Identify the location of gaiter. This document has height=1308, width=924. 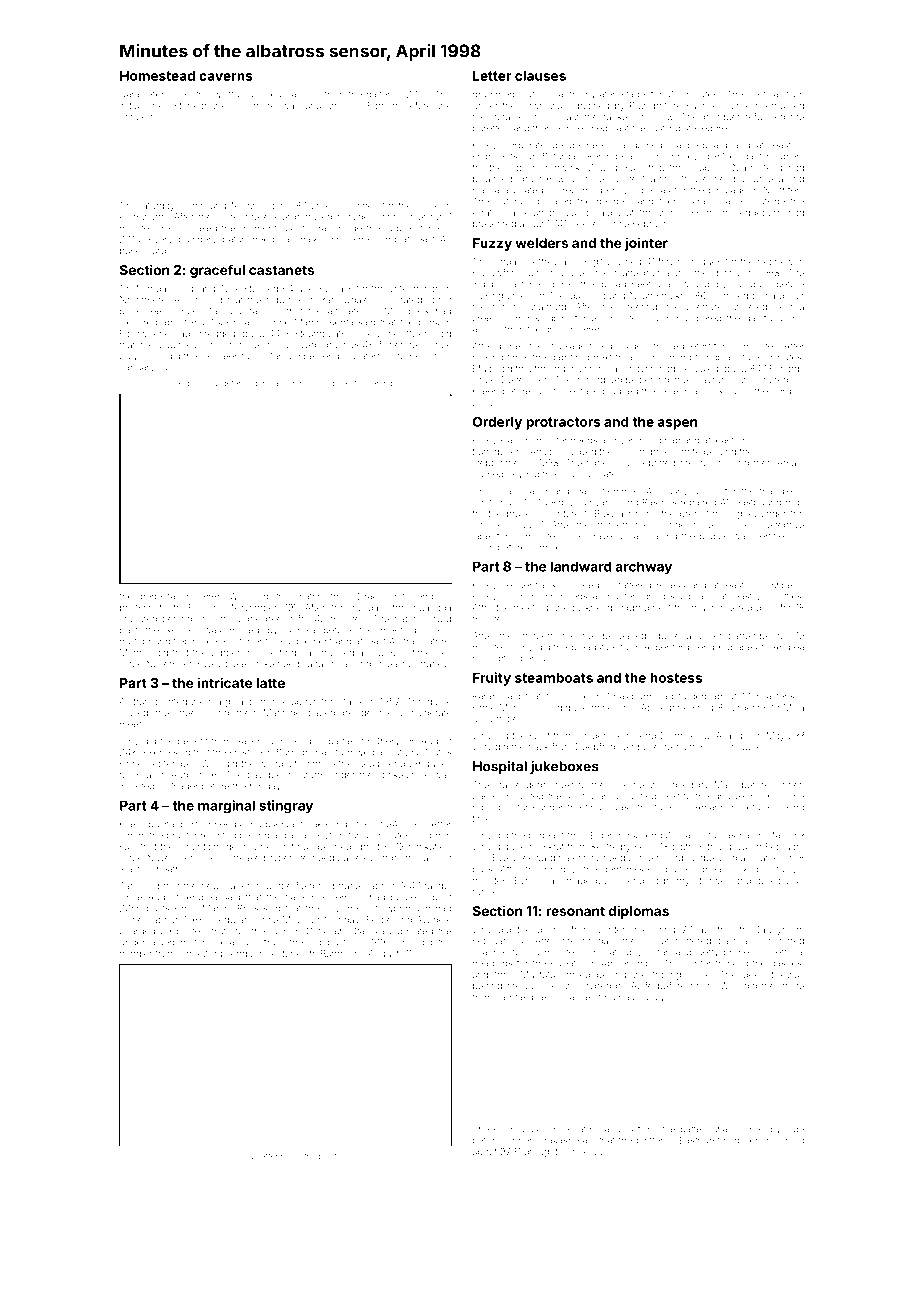
(378, 95).
